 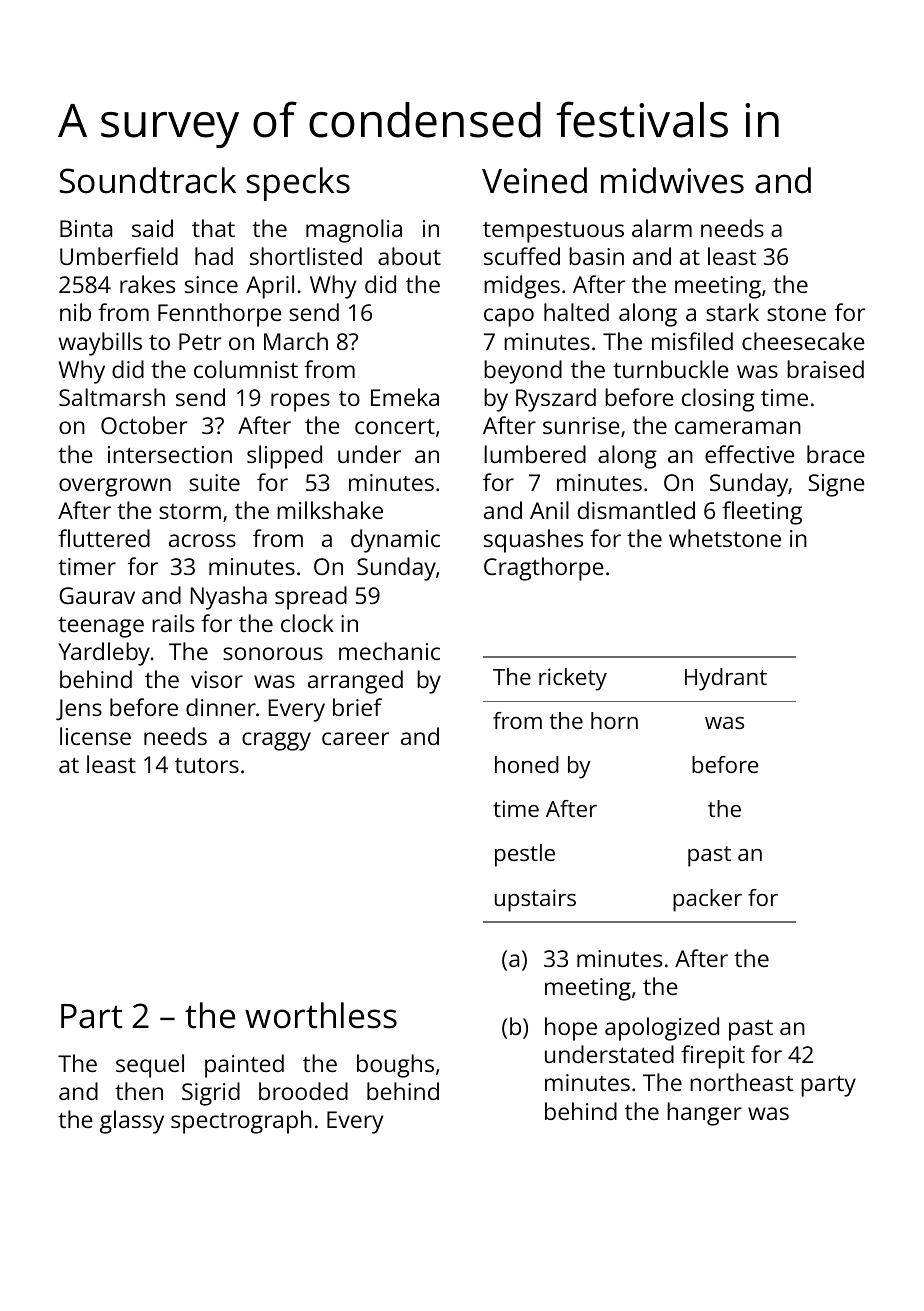 I want to click on Ryszard, so click(x=556, y=400).
